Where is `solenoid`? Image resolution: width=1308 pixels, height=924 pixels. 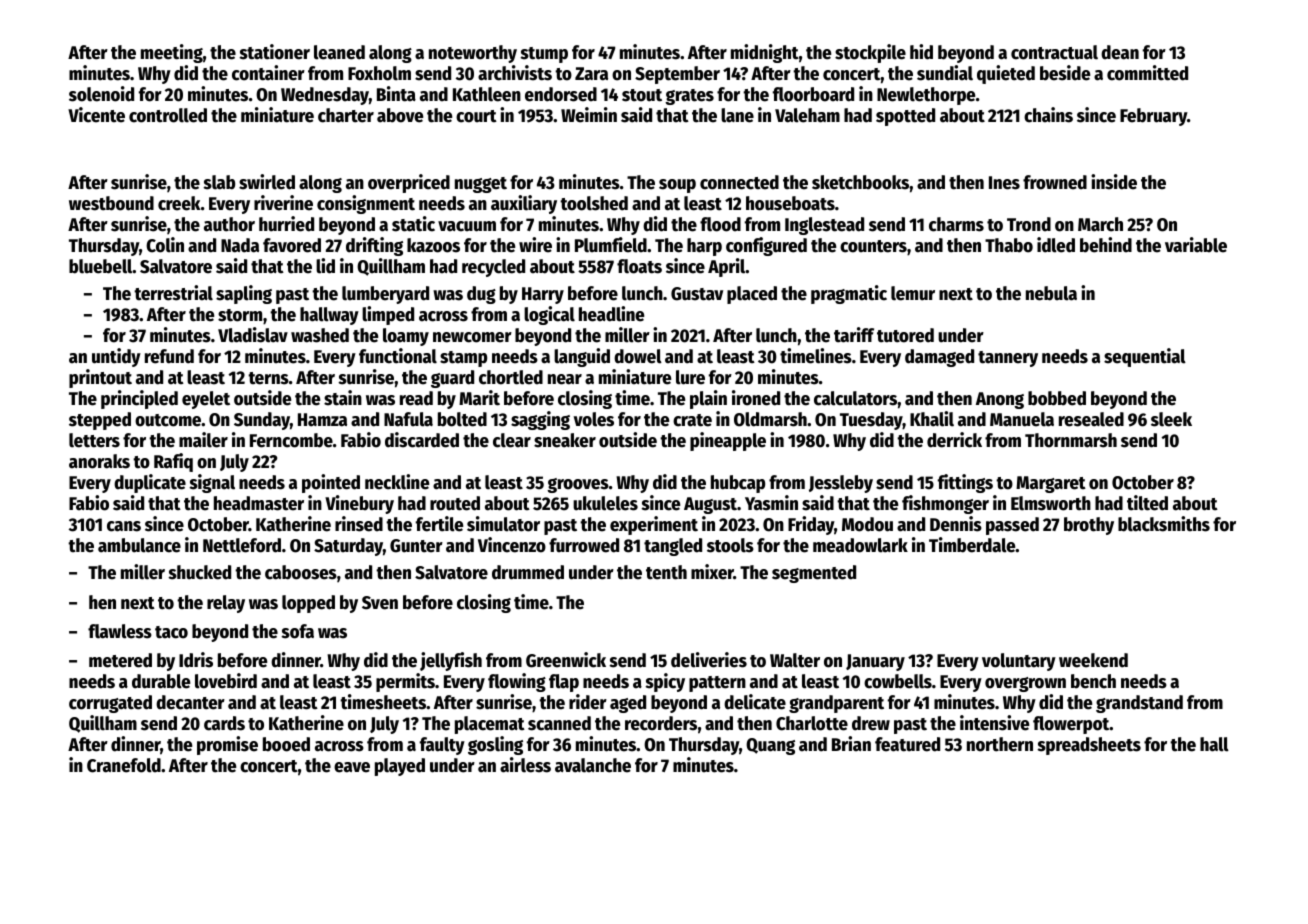
solenoid is located at coordinates (101, 94).
